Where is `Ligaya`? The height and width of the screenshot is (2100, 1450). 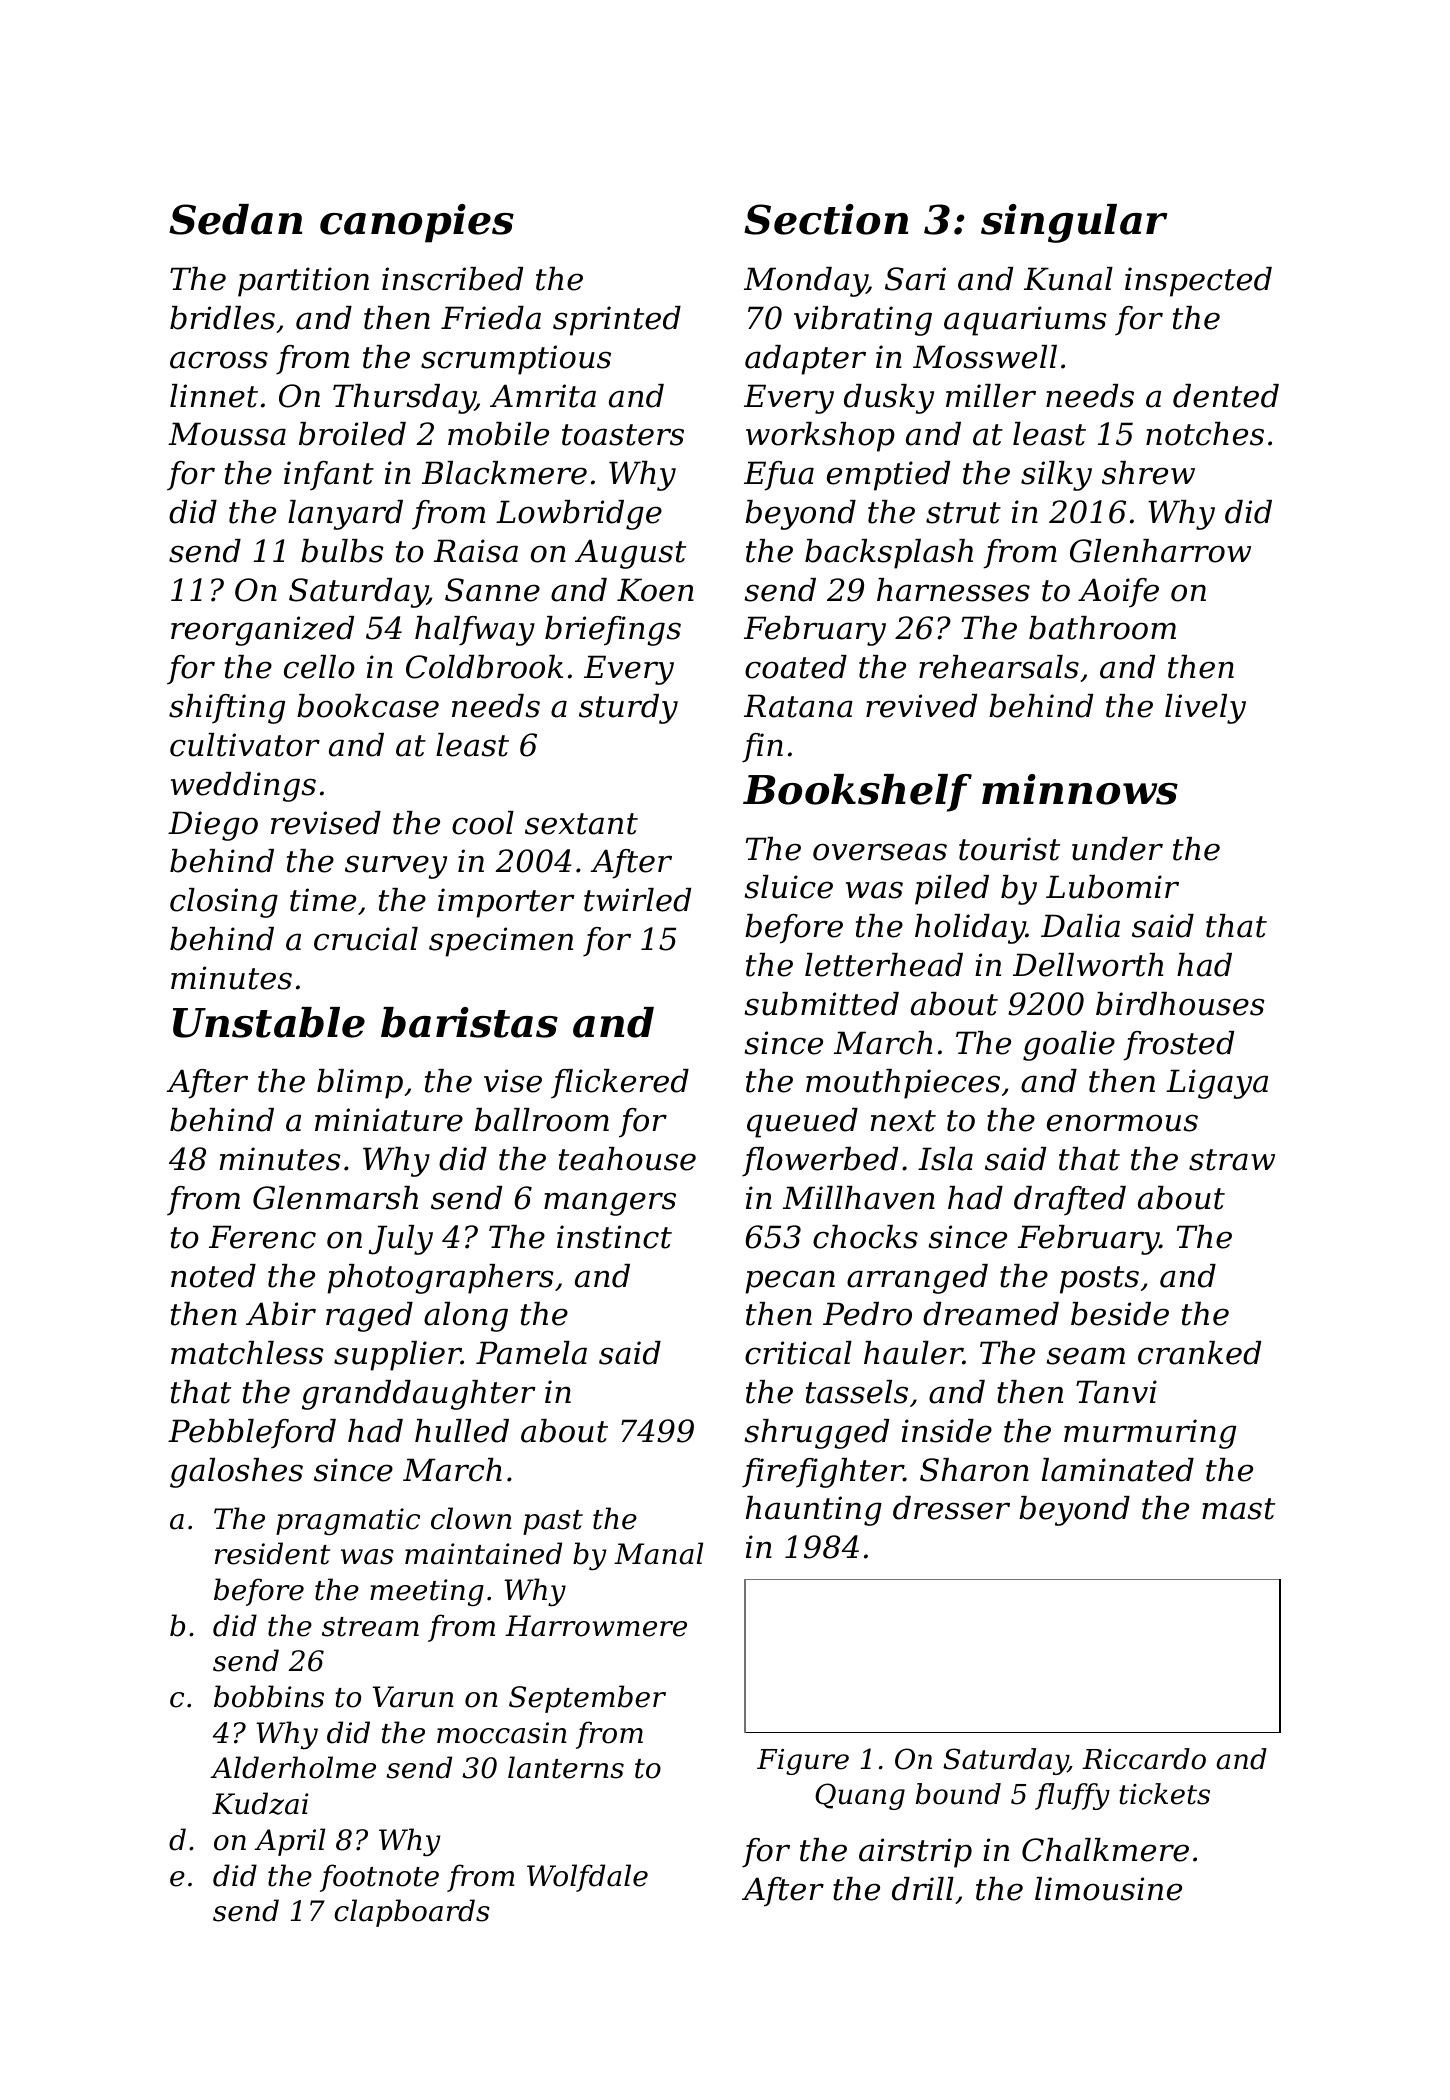 Ligaya is located at coordinates (1217, 1084).
